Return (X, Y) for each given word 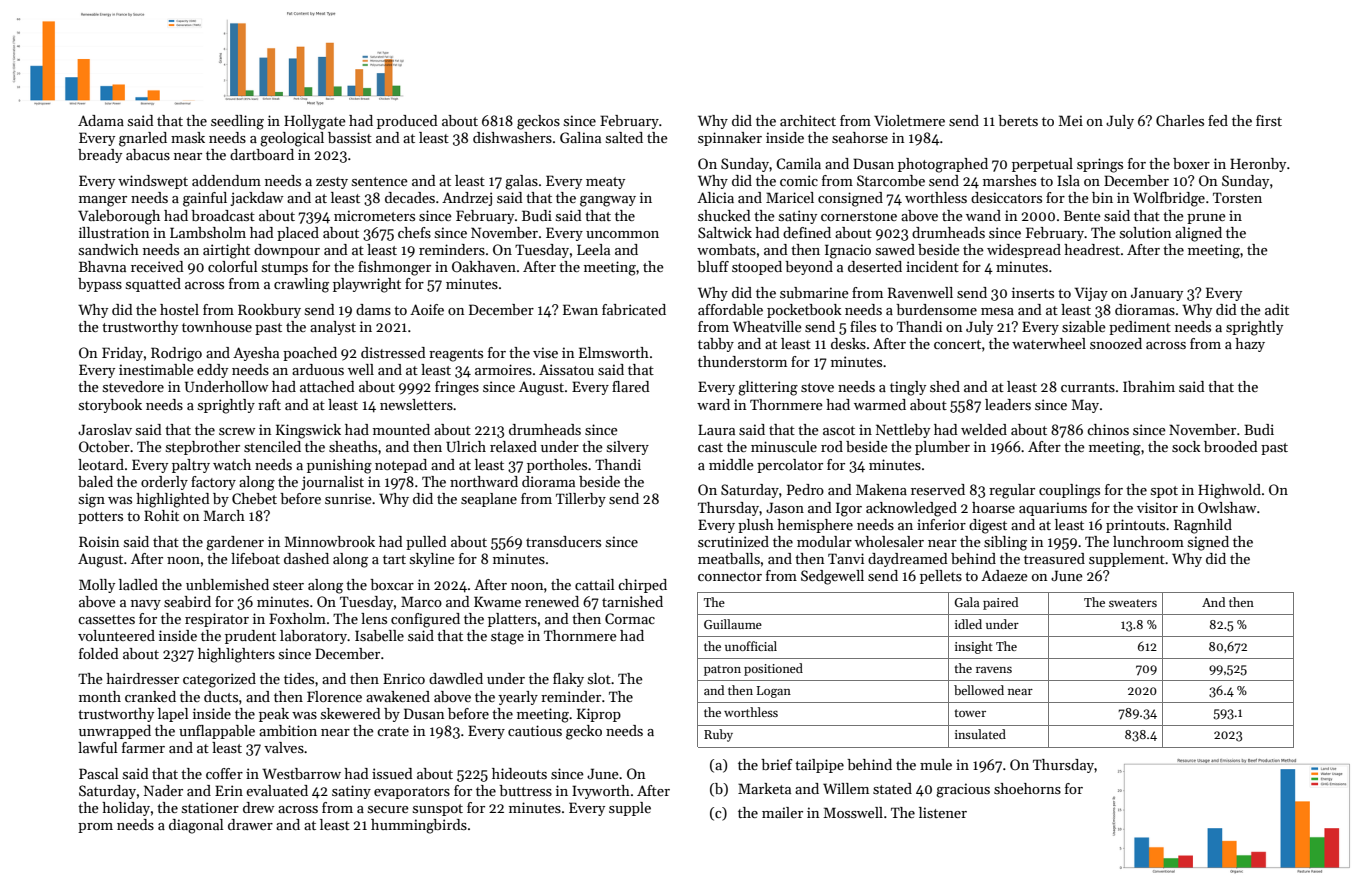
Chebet (254, 498)
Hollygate (315, 122)
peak (274, 715)
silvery (628, 448)
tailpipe (819, 766)
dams (373, 309)
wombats (726, 249)
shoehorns (1027, 788)
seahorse (860, 137)
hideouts (519, 773)
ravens (994, 670)
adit (1277, 309)
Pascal (99, 773)
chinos (1108, 429)
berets (1018, 120)
